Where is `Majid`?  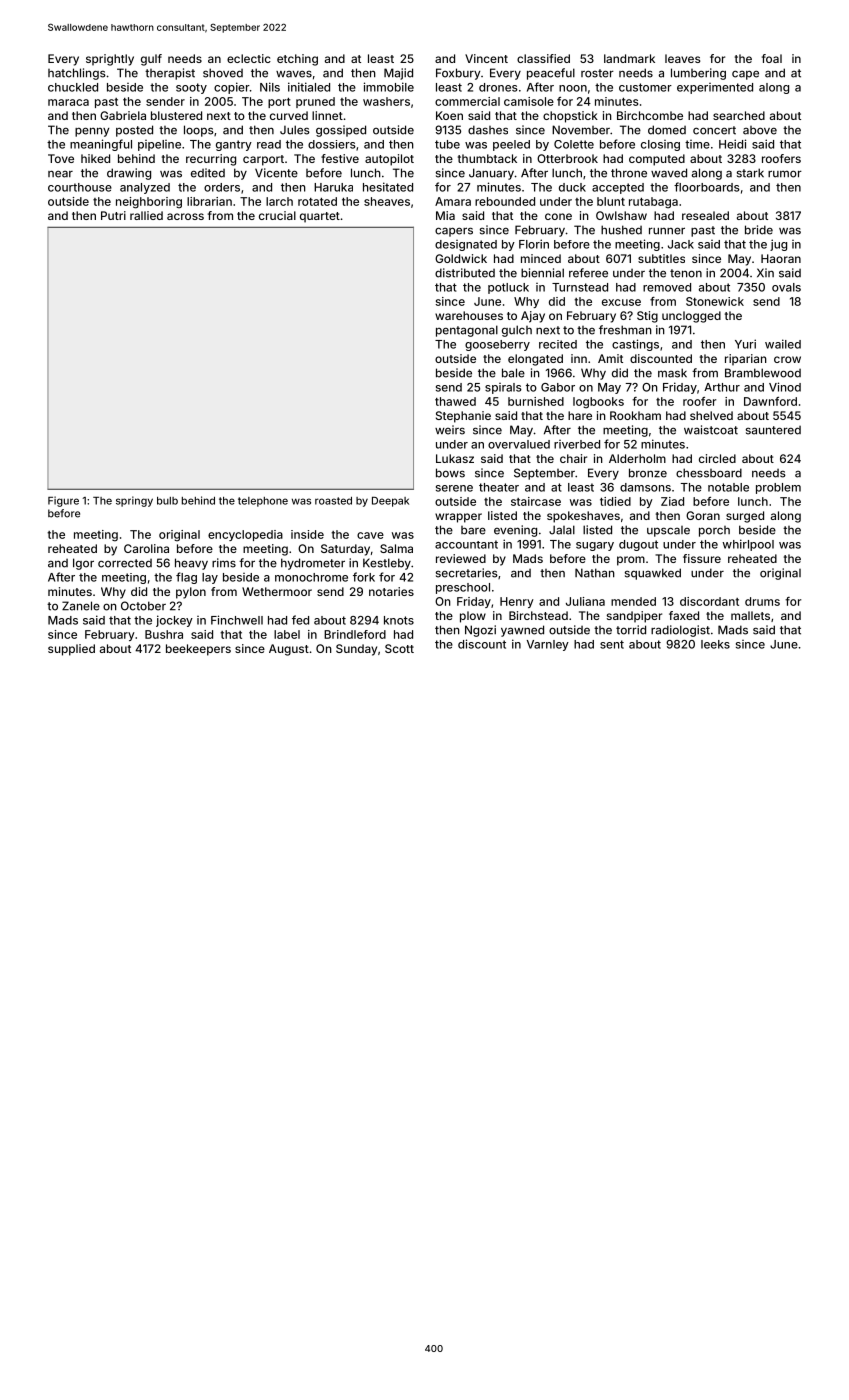 Majid is located at coordinates (398, 74).
